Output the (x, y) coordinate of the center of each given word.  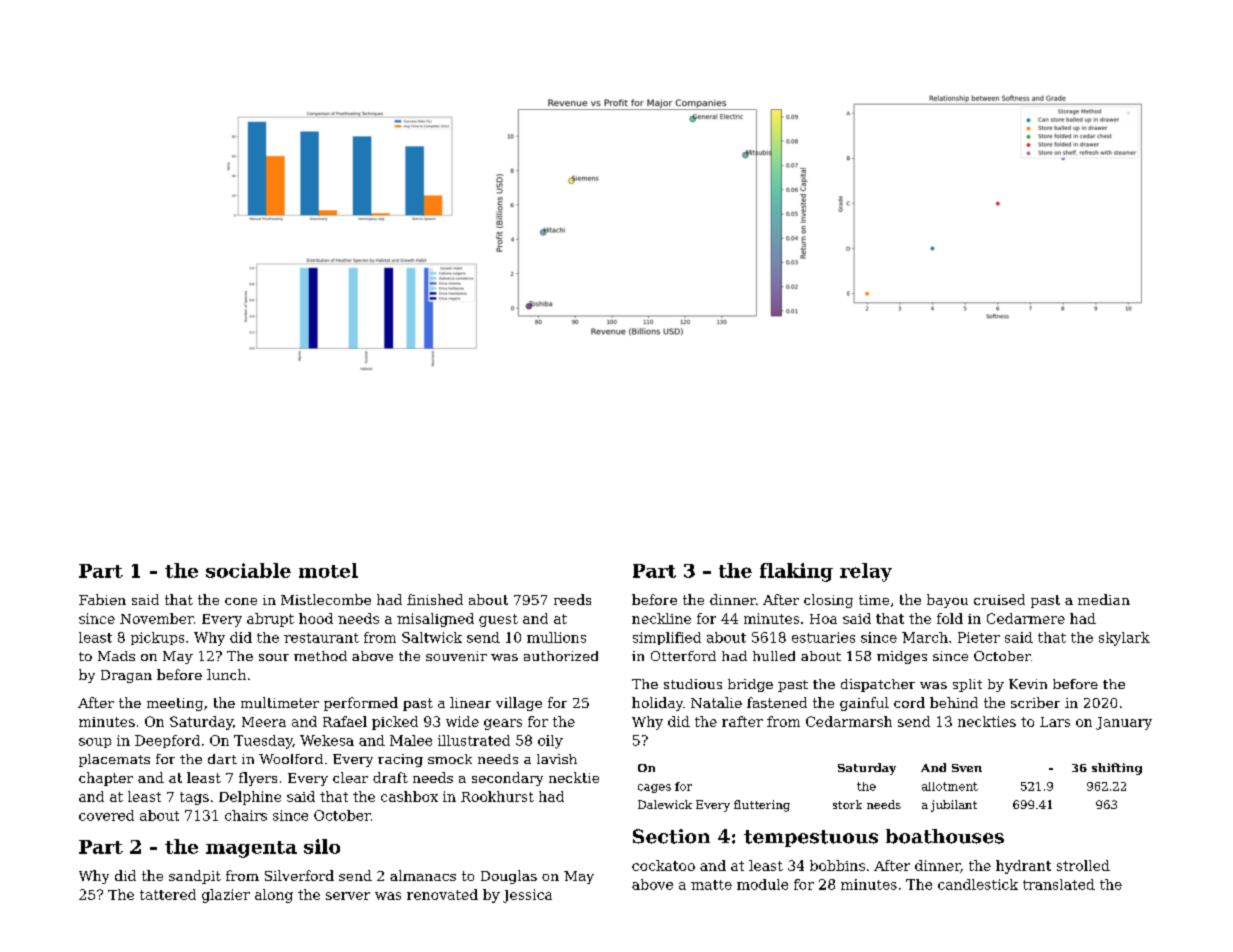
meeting (175, 704)
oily (550, 742)
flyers (258, 779)
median (1104, 599)
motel (328, 570)
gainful (864, 704)
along (274, 896)
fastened (777, 702)
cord (909, 702)
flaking (796, 572)
